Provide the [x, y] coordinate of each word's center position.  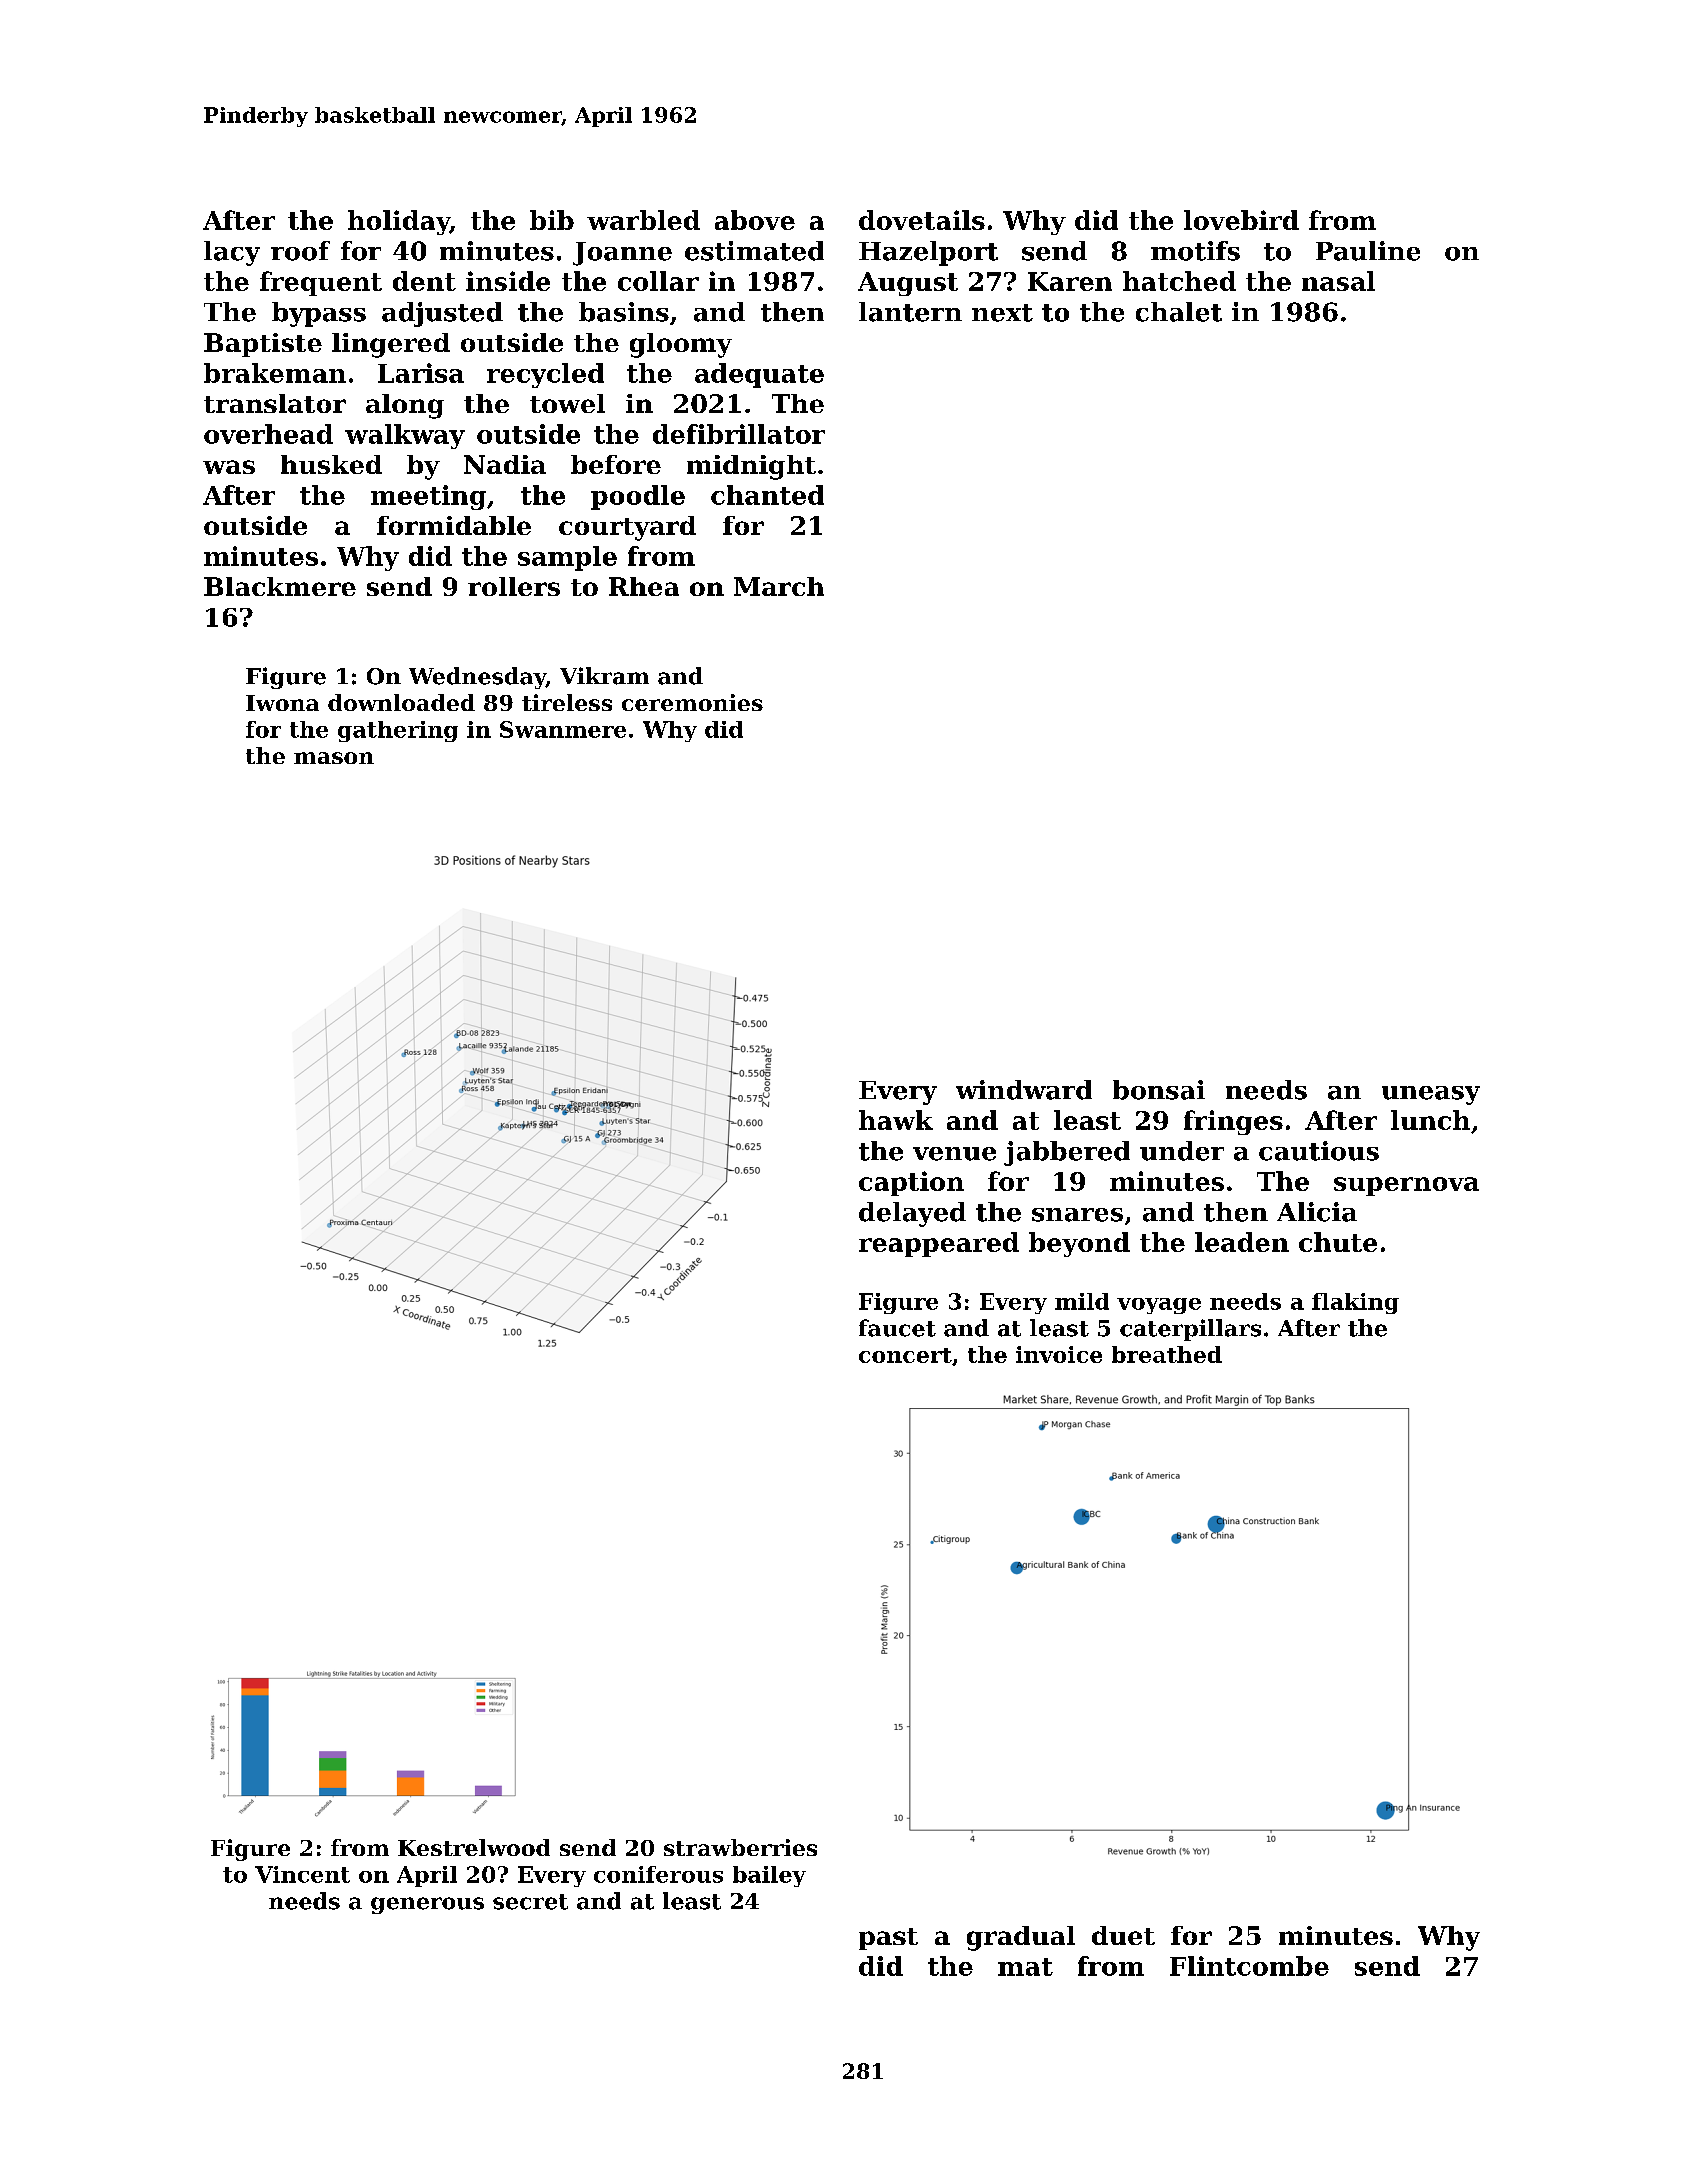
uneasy [1431, 1095]
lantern [910, 312]
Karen [1070, 281]
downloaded [401, 702]
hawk [896, 1120]
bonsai [1159, 1090]
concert [905, 1355]
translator [275, 403]
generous [427, 1905]
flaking [1355, 1303]
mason [334, 758]
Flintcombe [1249, 1966]
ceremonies [692, 702]
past [888, 1939]
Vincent [302, 1874]
